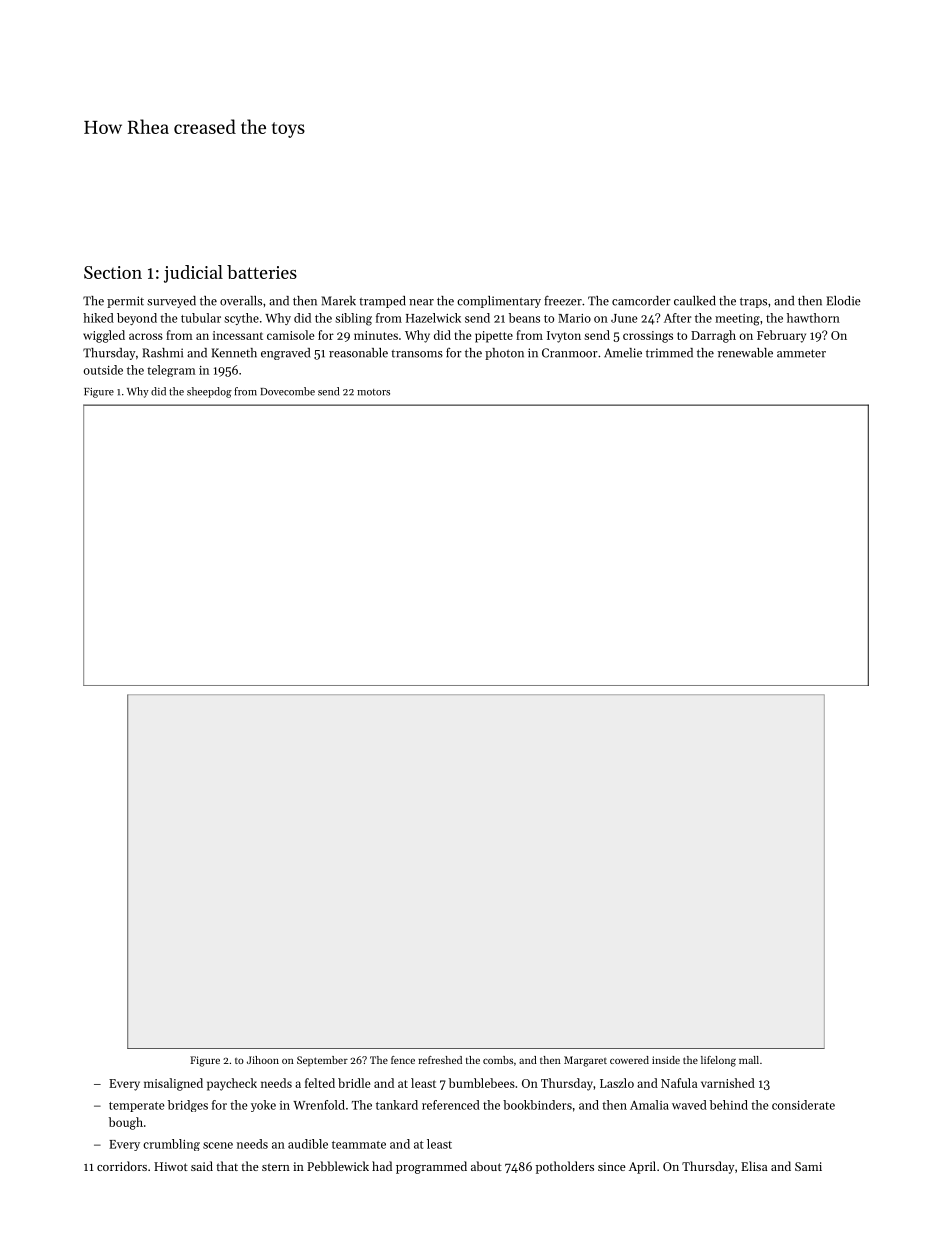 The height and width of the document is (1233, 952). I want to click on September, so click(322, 1061).
